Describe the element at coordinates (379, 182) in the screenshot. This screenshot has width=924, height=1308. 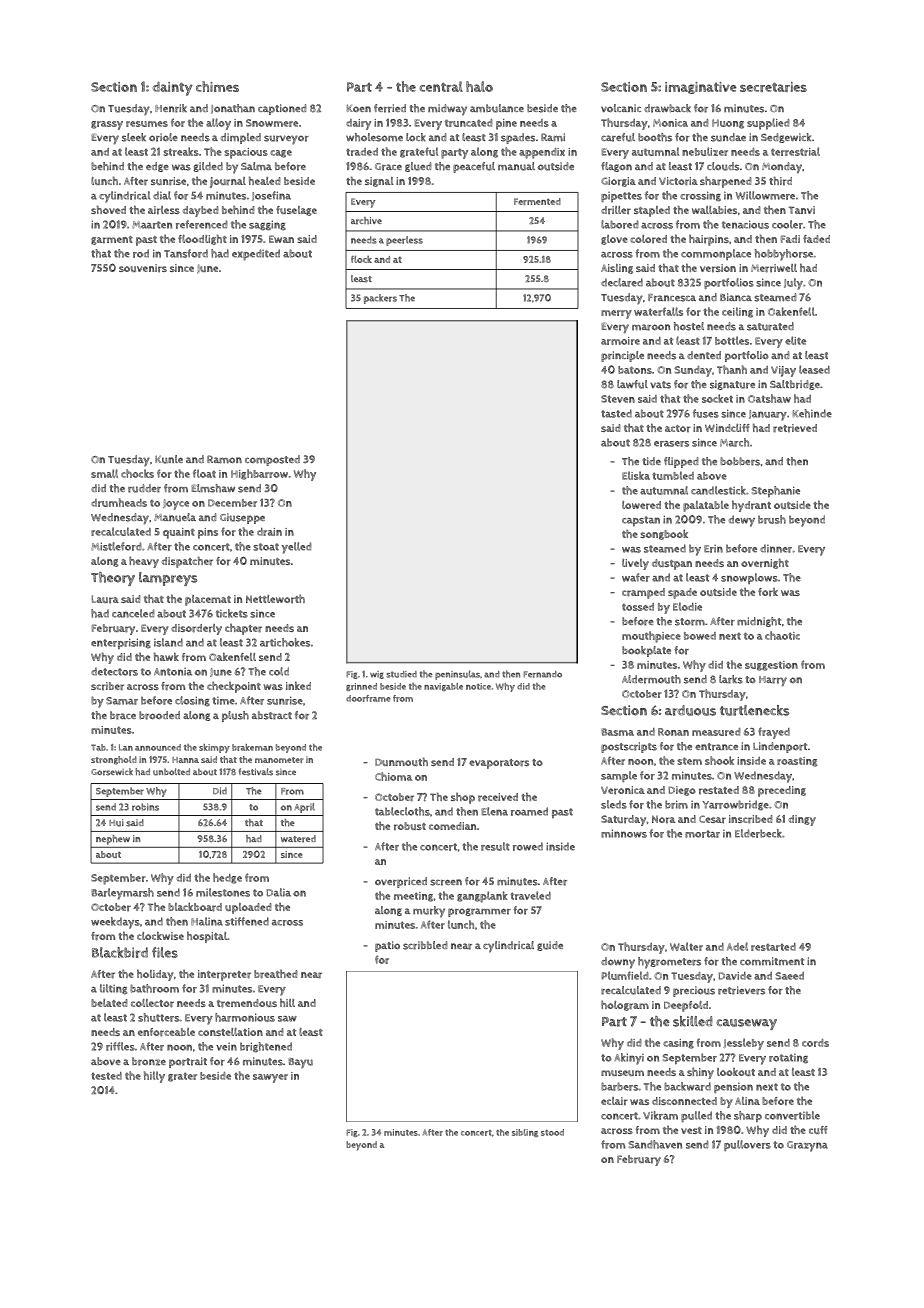
I see `signal` at that location.
